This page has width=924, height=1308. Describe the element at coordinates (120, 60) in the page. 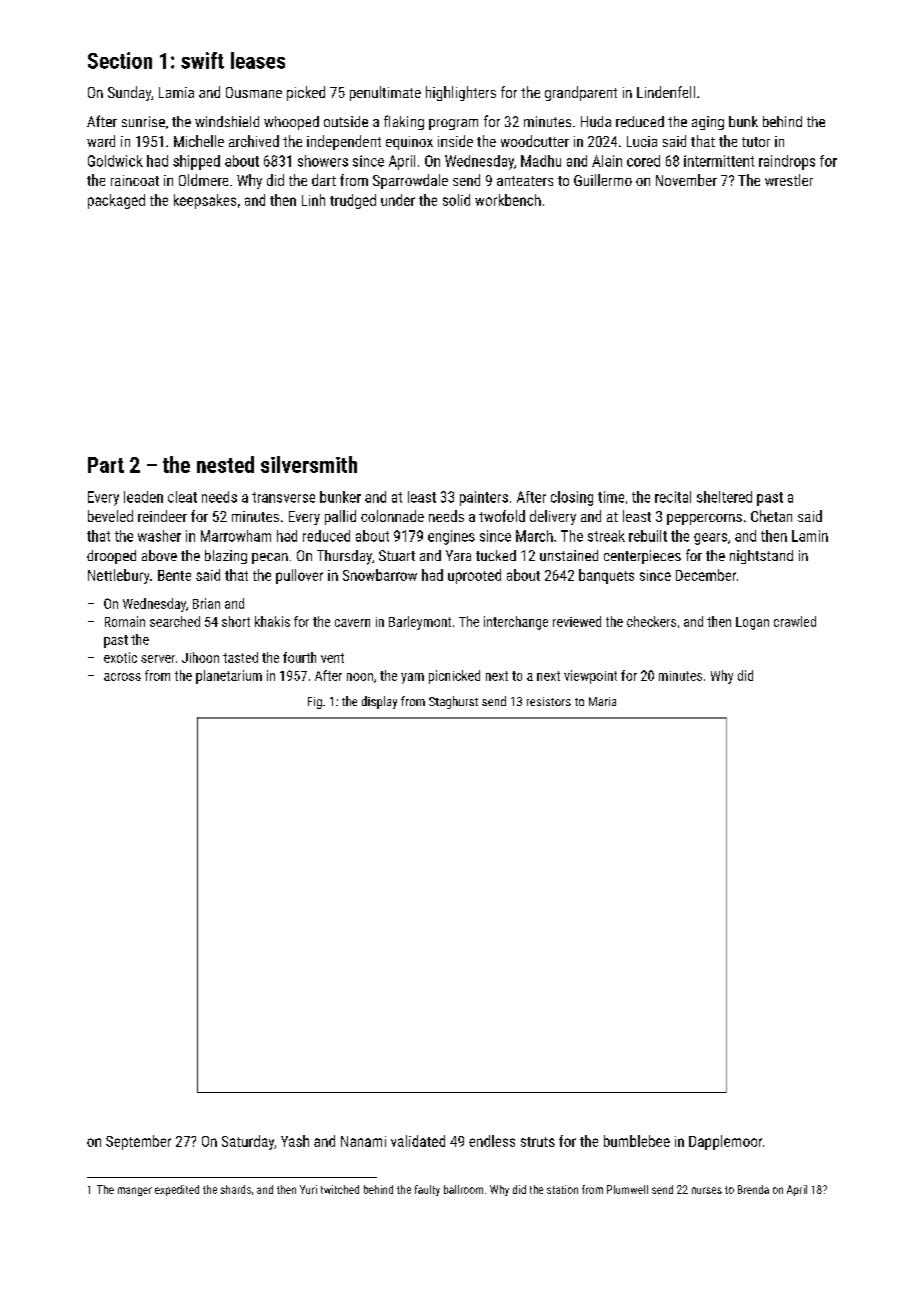

I see `Section` at that location.
